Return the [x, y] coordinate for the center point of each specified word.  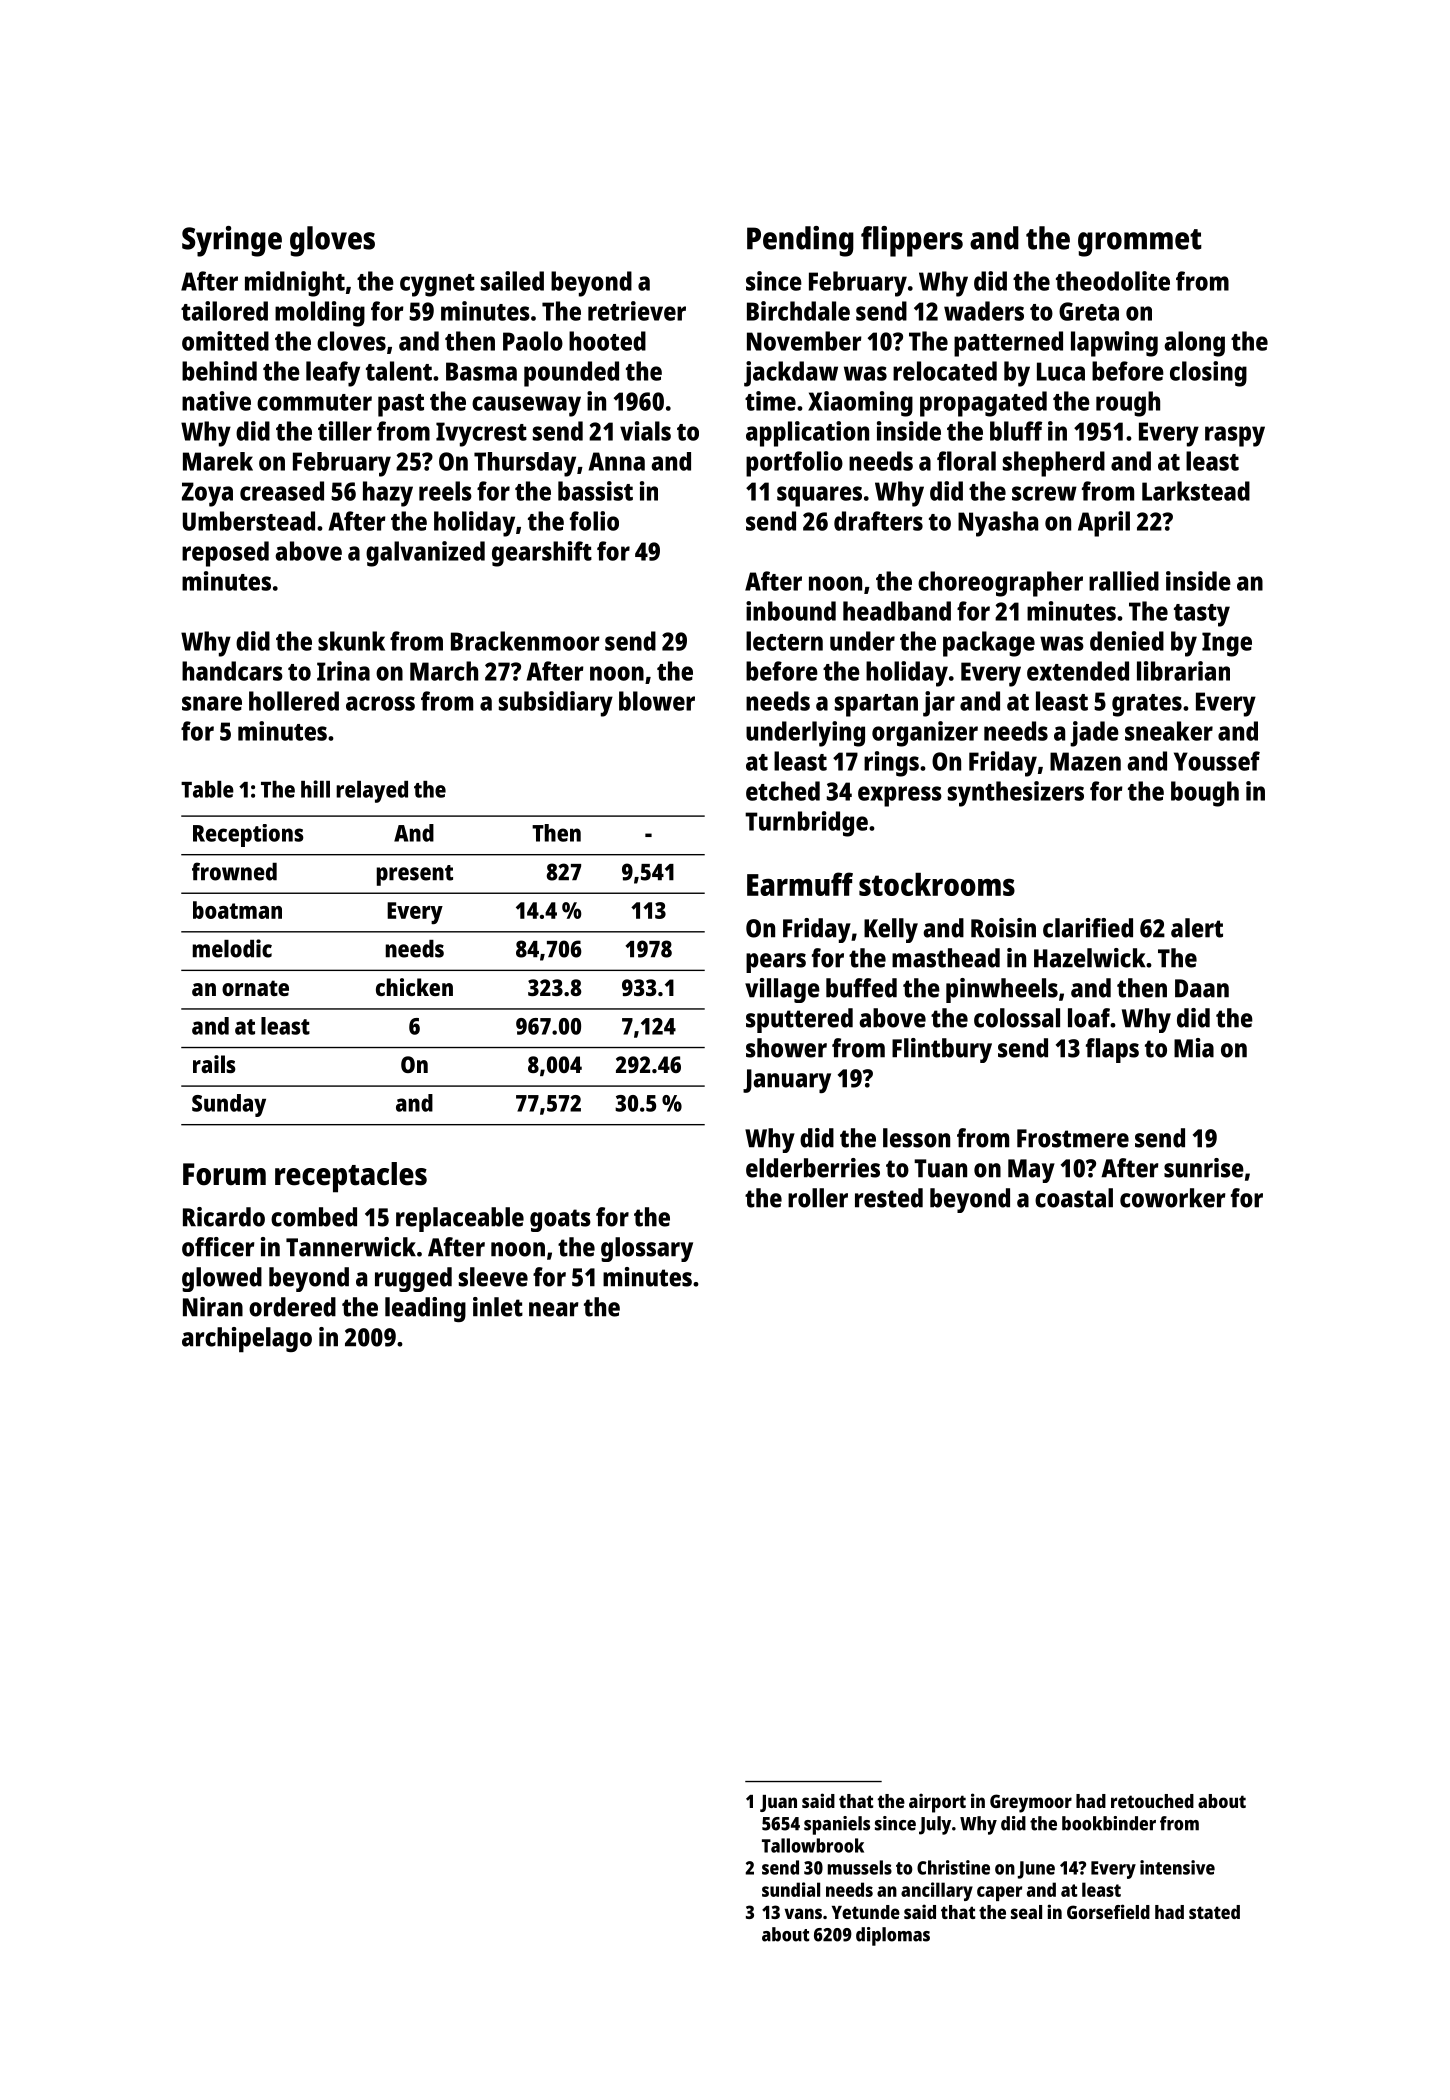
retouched [1152, 1801]
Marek [218, 461]
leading [425, 1309]
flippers [912, 241]
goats [560, 1220]
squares [819, 496]
